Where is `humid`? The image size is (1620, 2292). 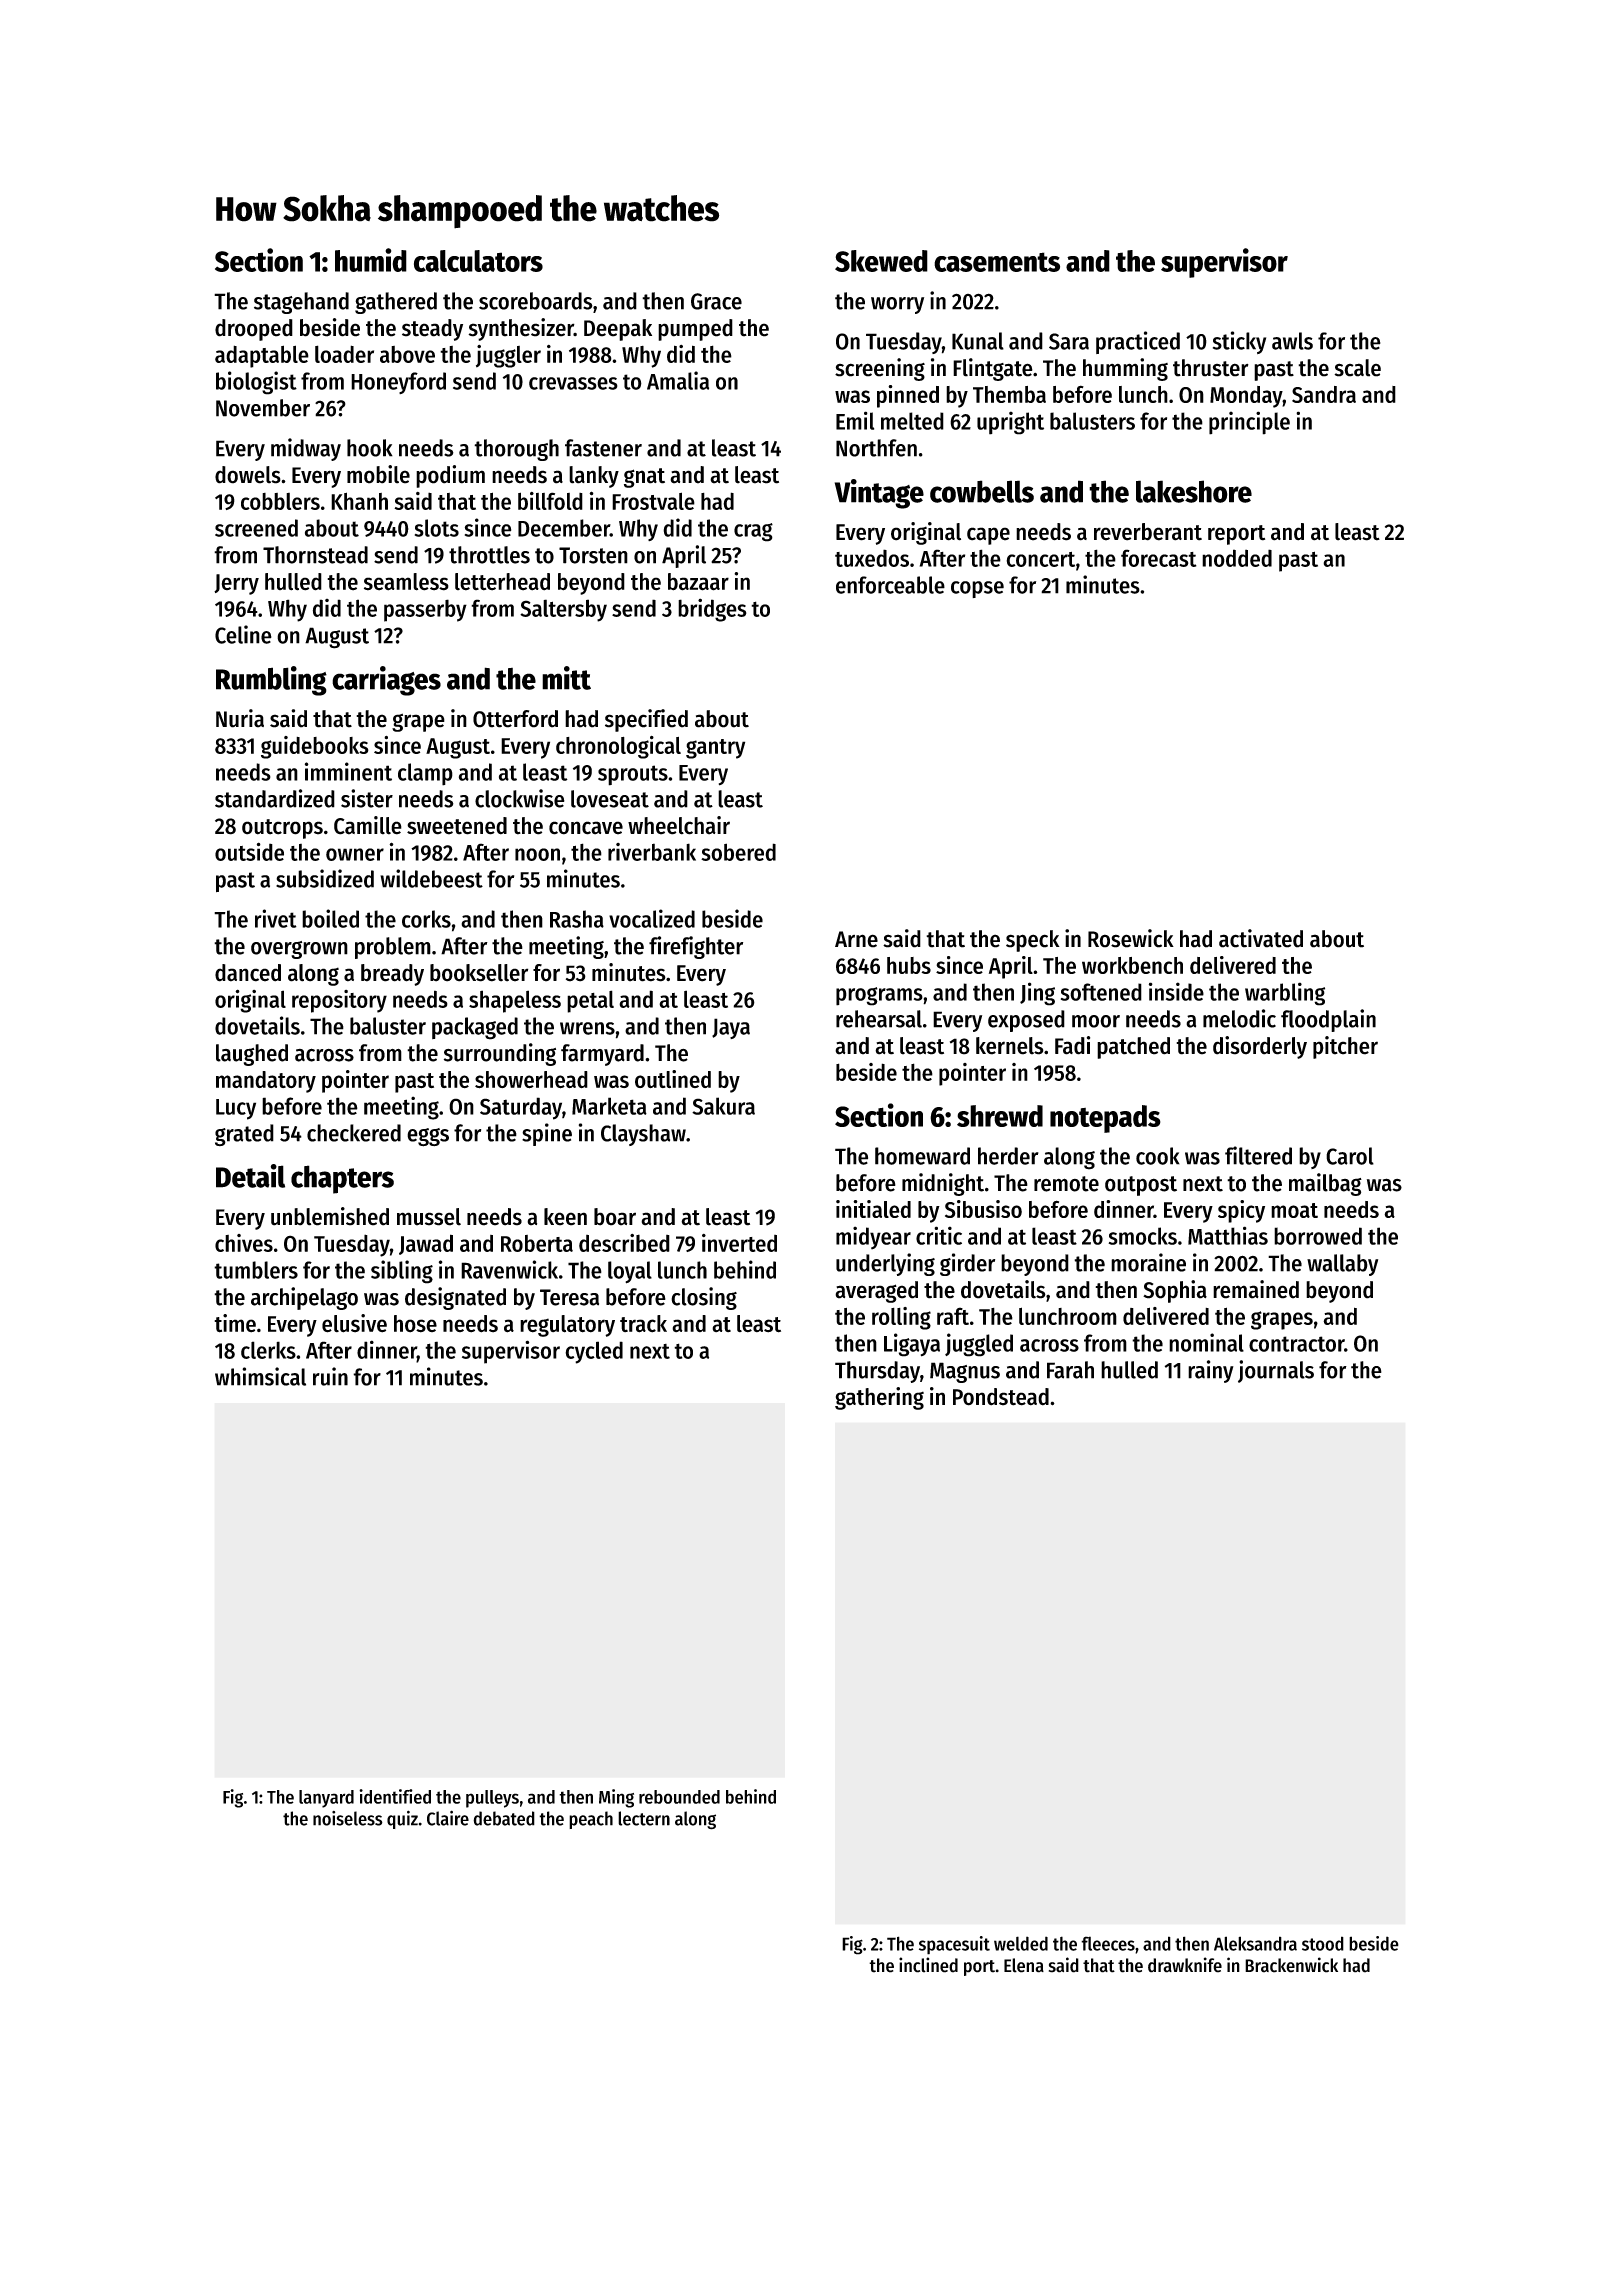 humid is located at coordinates (371, 260).
